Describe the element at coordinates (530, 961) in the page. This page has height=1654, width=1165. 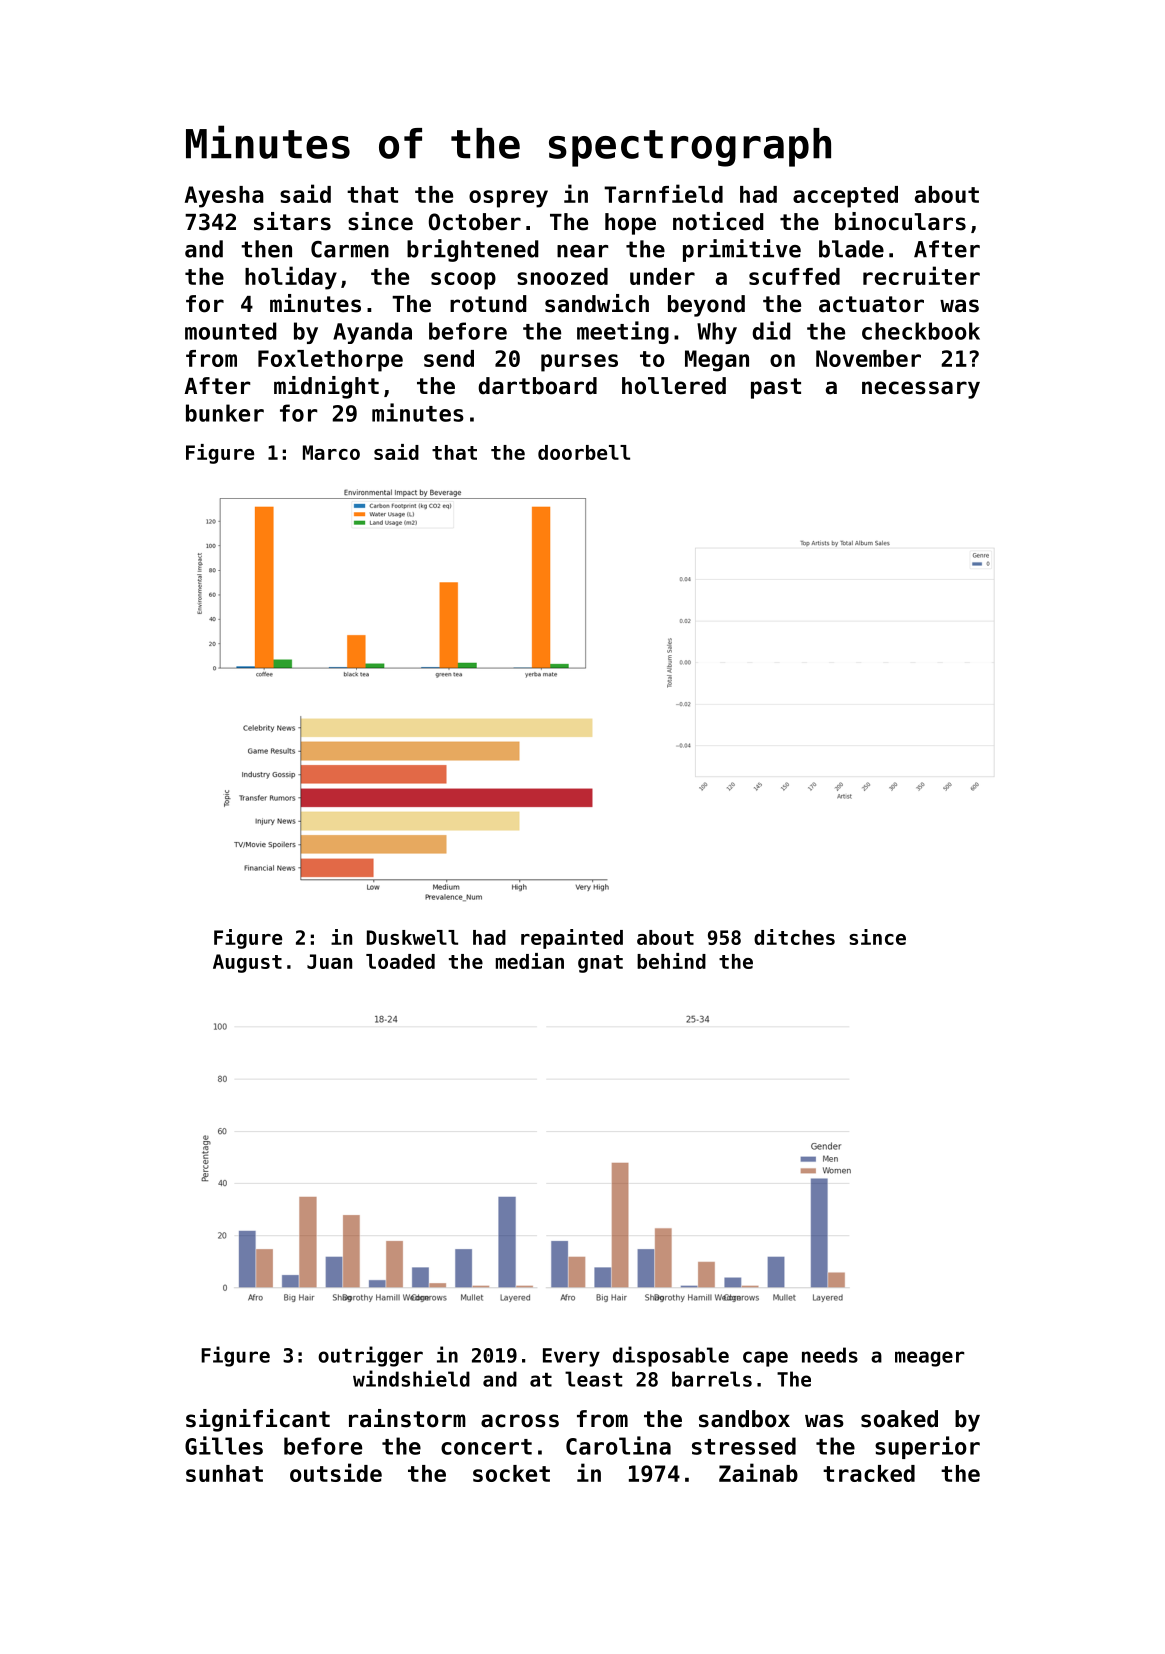
I see `median` at that location.
